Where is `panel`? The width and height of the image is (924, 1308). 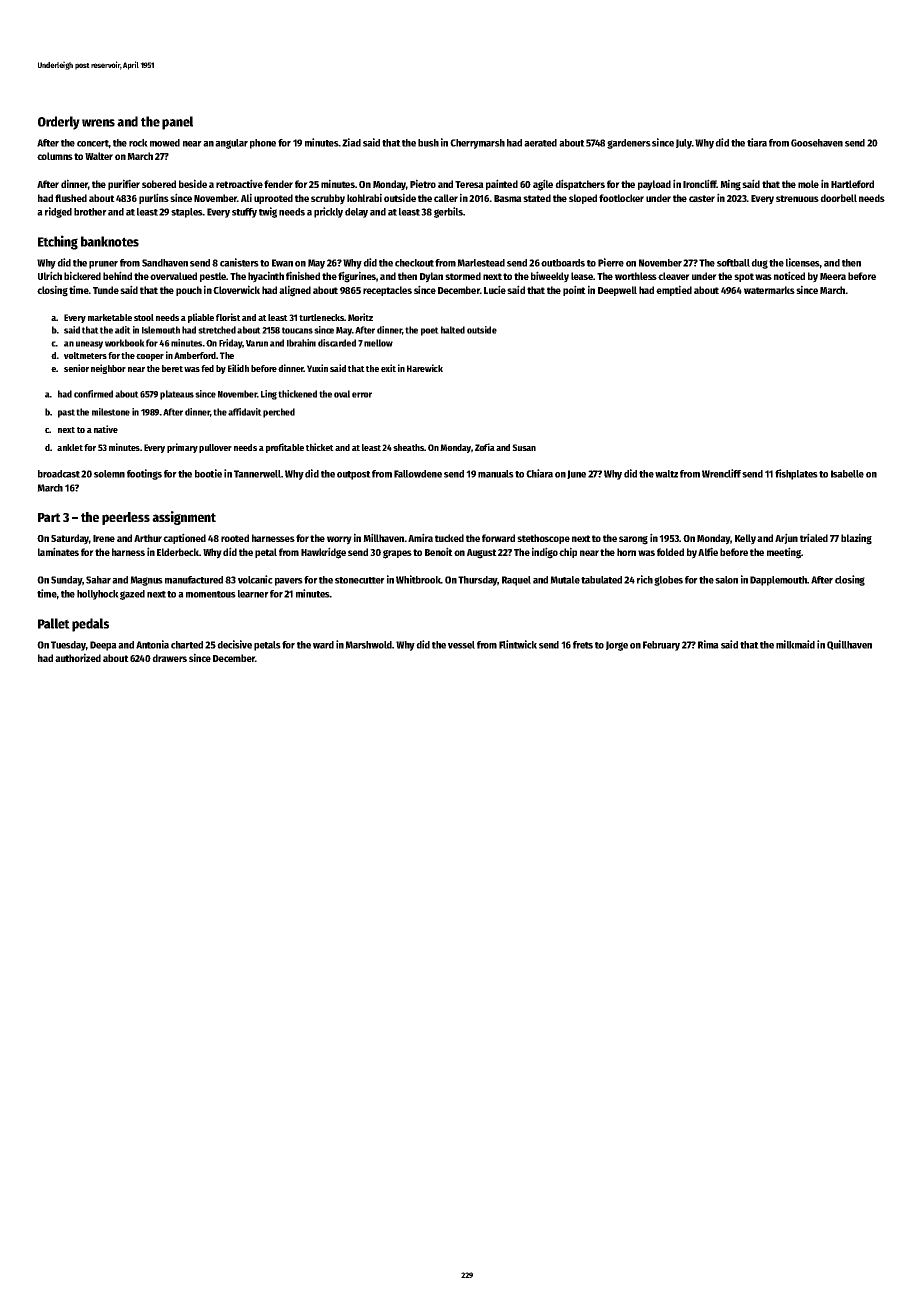
panel is located at coordinates (177, 123).
